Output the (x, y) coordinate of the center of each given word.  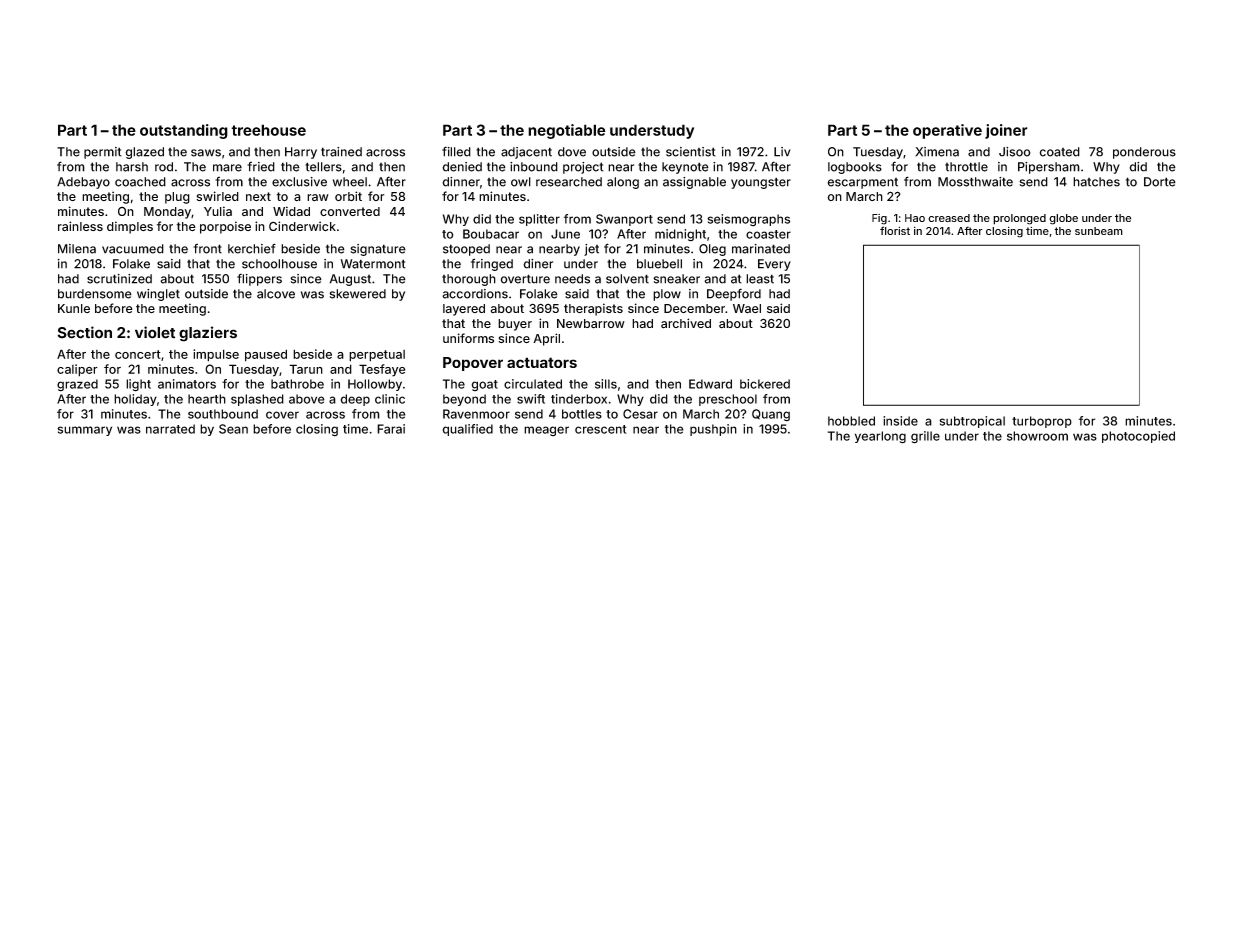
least (760, 279)
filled (456, 151)
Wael (747, 308)
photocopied (1138, 437)
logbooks (855, 168)
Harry (301, 153)
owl (521, 182)
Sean (233, 429)
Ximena (937, 152)
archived (686, 323)
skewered (357, 294)
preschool (728, 400)
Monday (167, 213)
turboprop (1042, 422)
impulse (216, 355)
